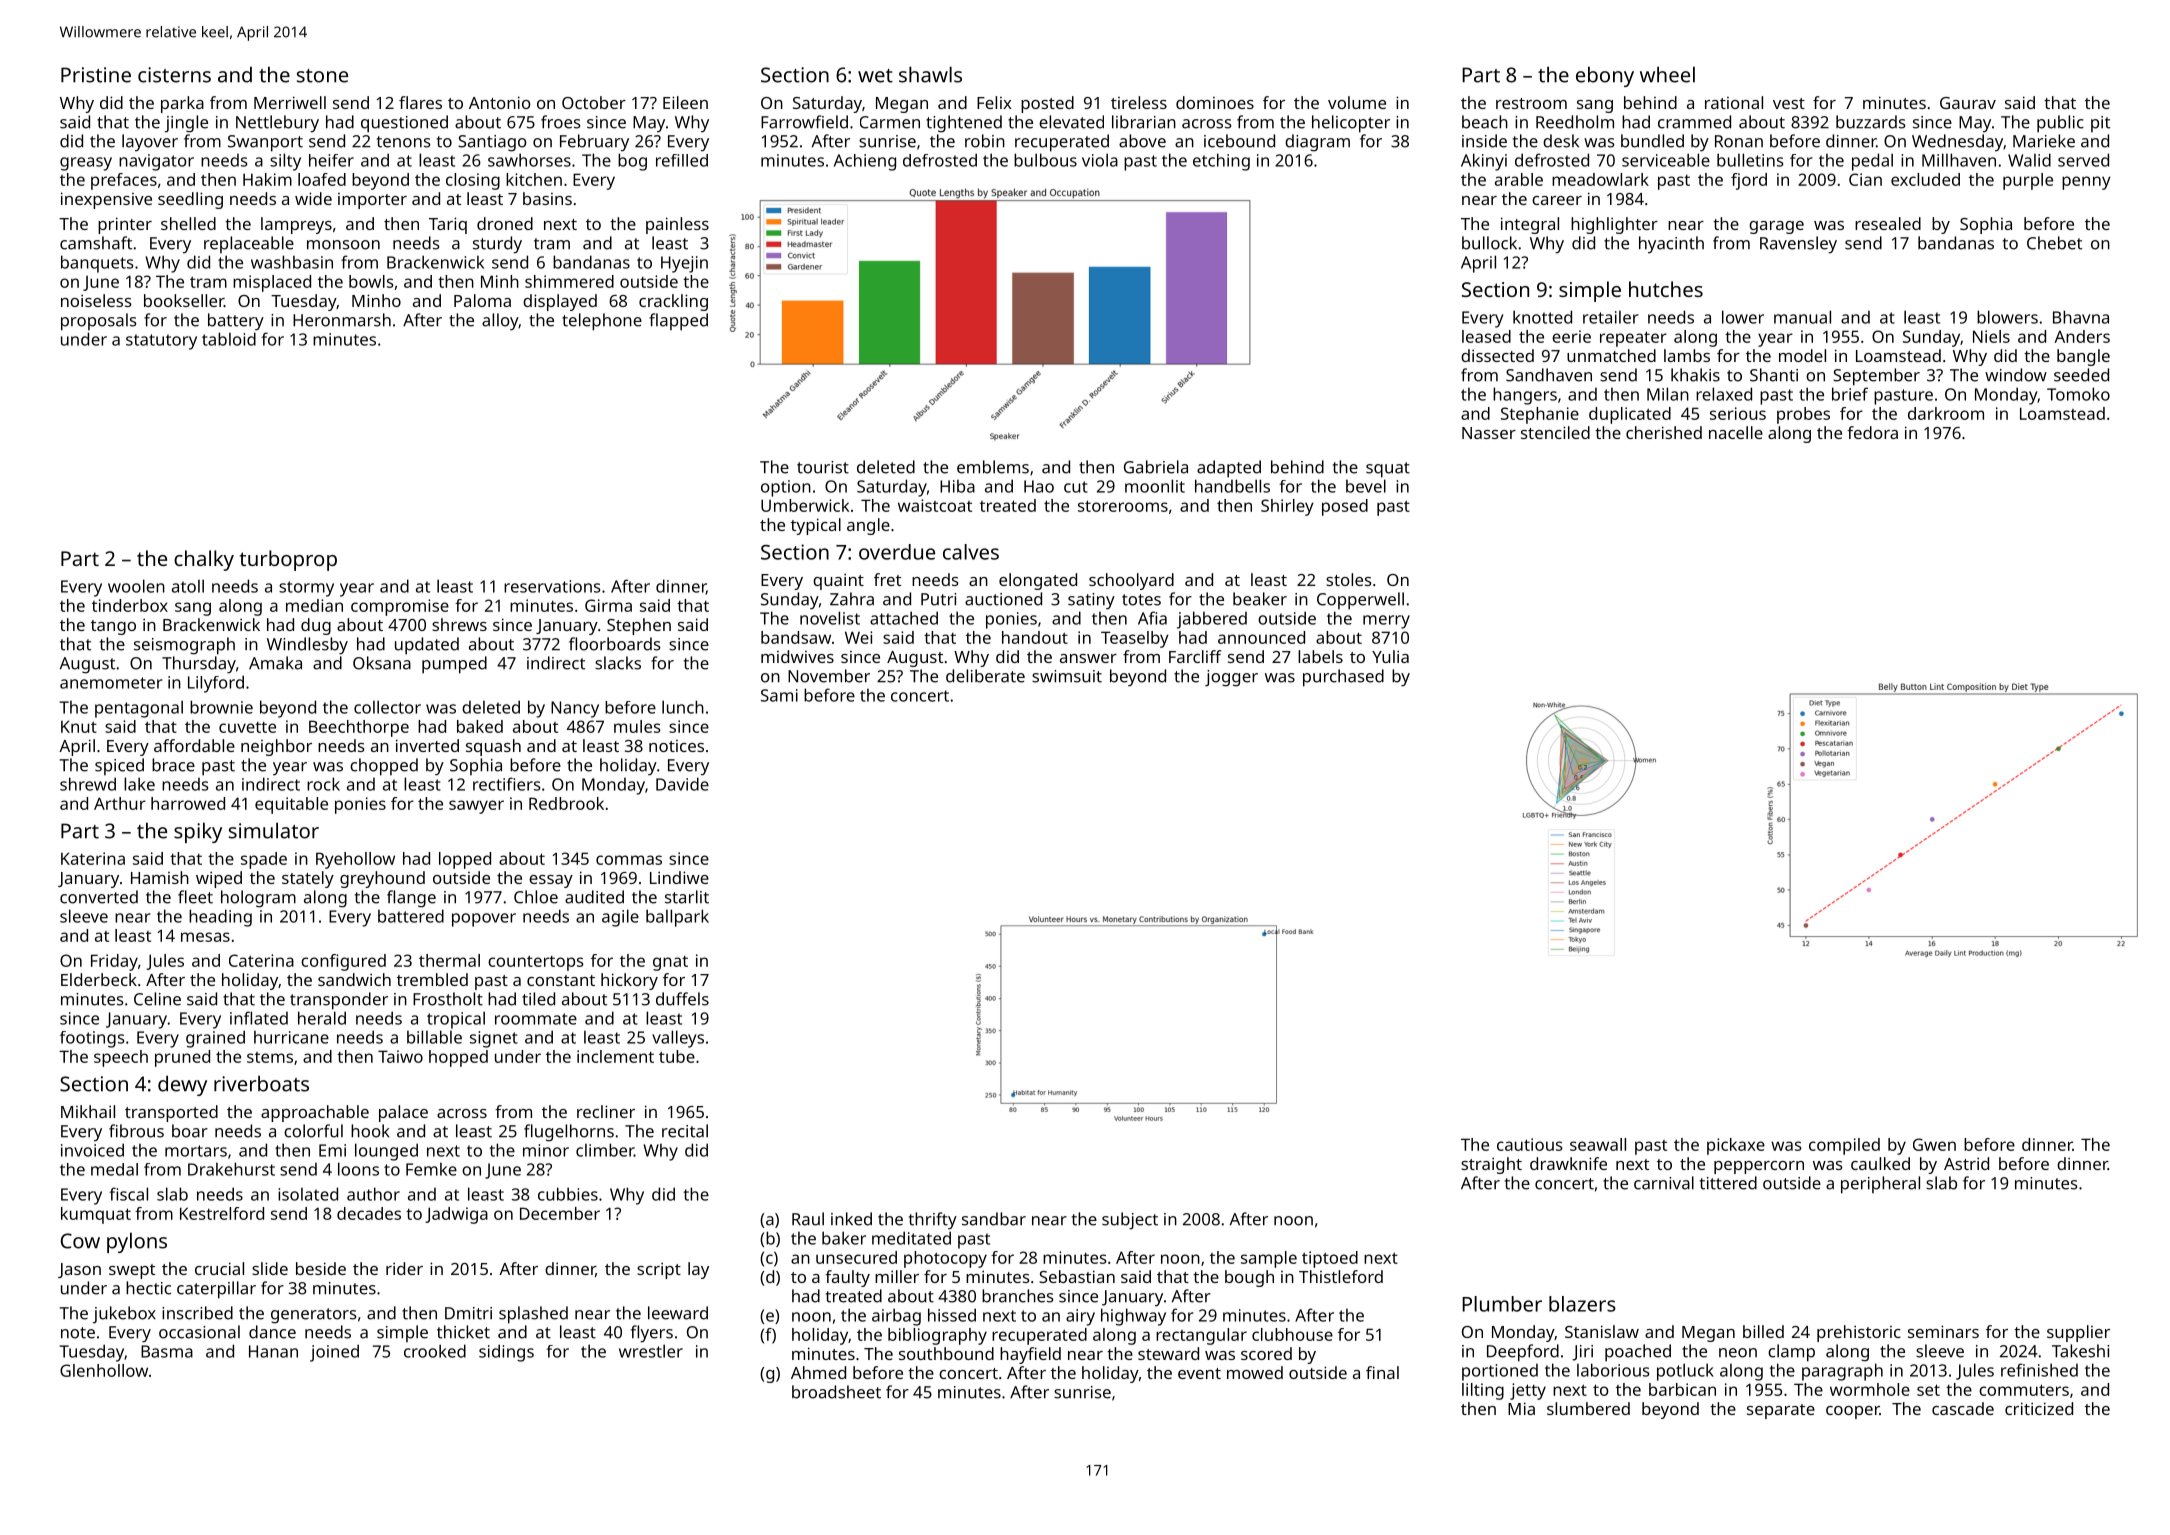 The height and width of the page is (1535, 2170). What do you see at coordinates (1231, 678) in the page?
I see `jogger` at bounding box center [1231, 678].
